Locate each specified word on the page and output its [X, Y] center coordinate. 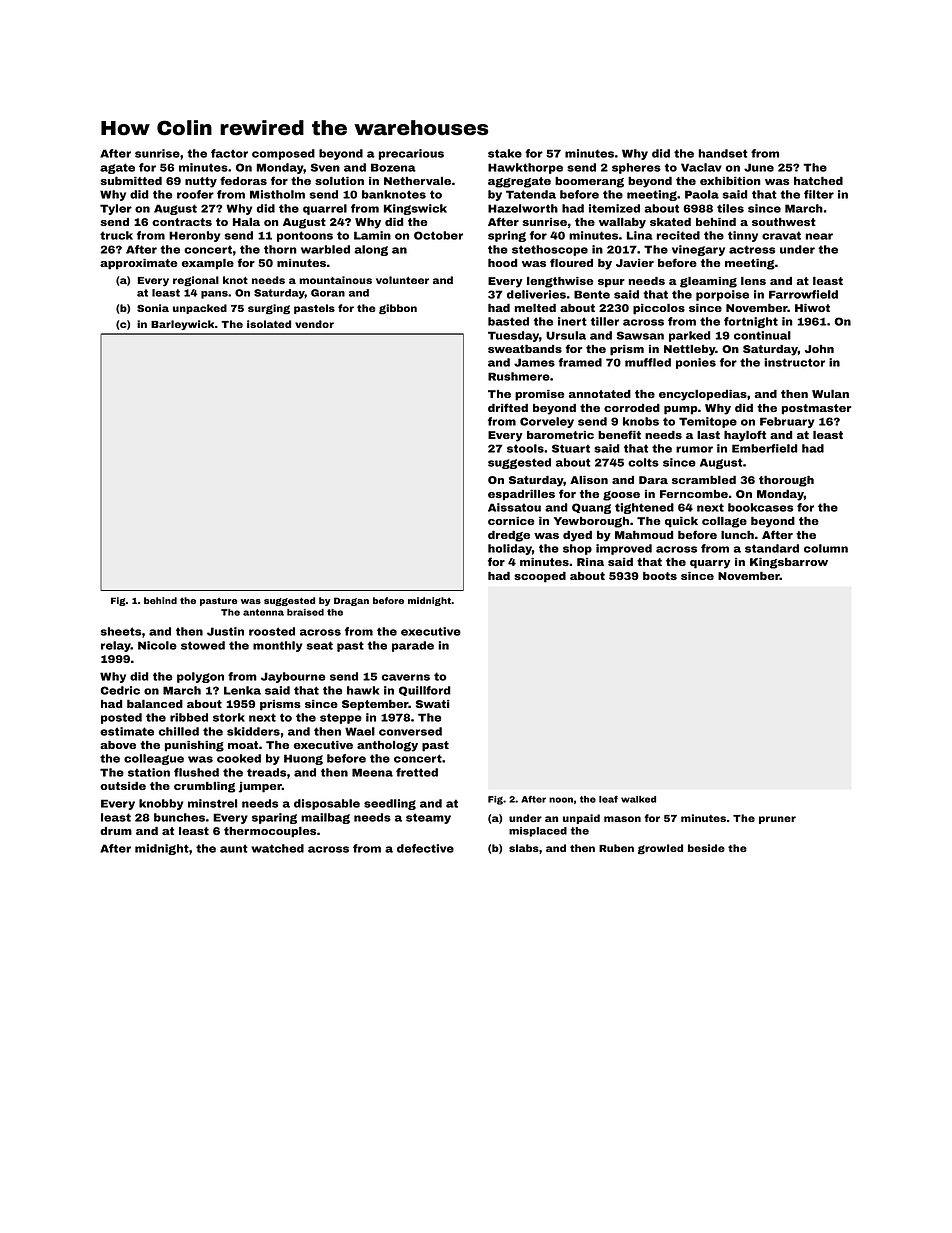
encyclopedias [703, 395]
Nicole [157, 645]
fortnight [751, 322]
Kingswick [415, 209]
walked [638, 799]
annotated [600, 394]
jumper [260, 787]
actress [752, 249]
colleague [154, 759]
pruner [777, 820]
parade [413, 646]
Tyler [116, 209]
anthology [387, 746]
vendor [314, 324]
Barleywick [182, 325]
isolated [269, 324]
